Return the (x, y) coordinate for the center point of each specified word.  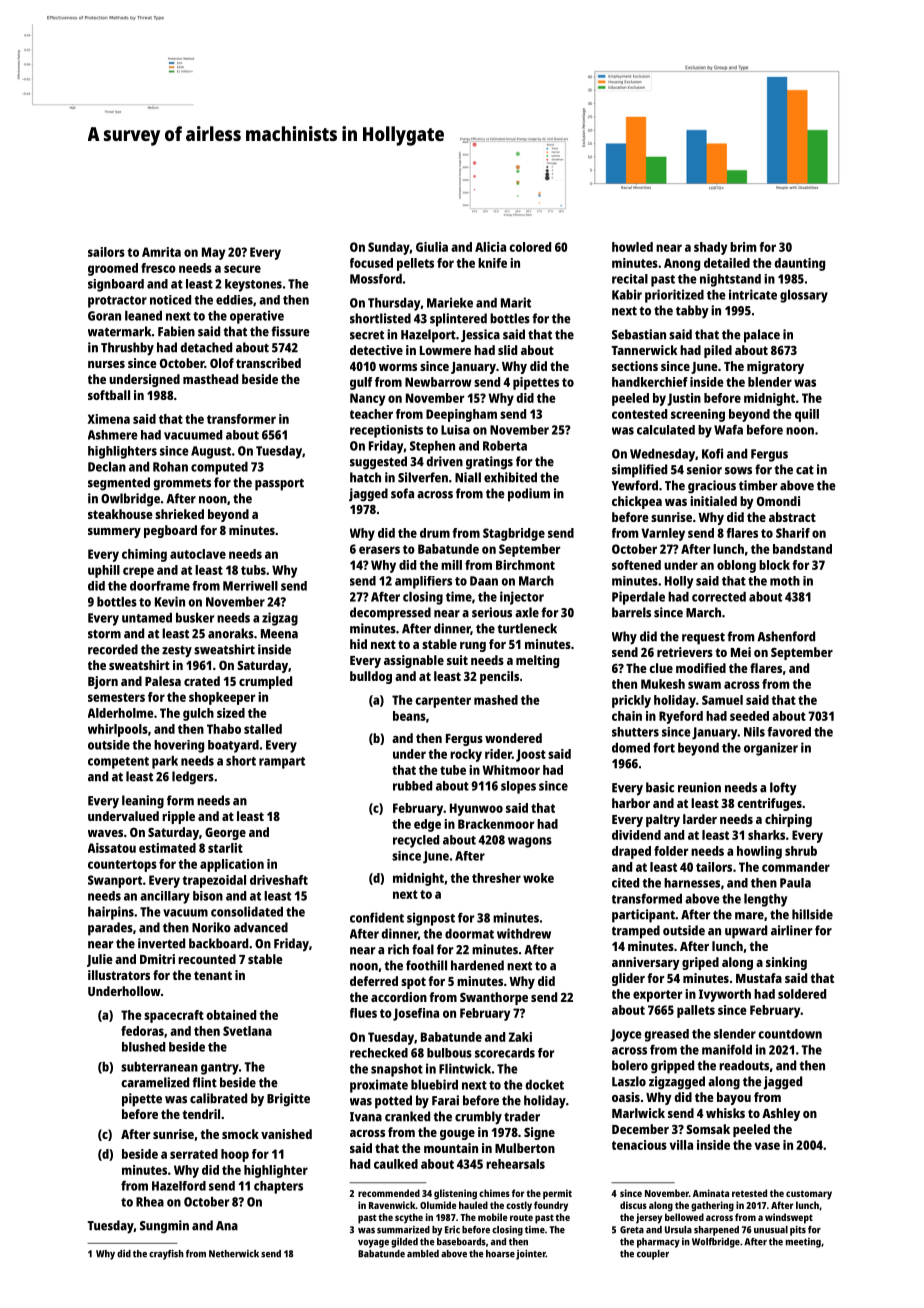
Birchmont (525, 565)
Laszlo (629, 1081)
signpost (431, 919)
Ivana (366, 1117)
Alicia (490, 247)
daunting (799, 264)
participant (643, 916)
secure (242, 269)
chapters (278, 1187)
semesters (116, 697)
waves (105, 833)
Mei (741, 652)
